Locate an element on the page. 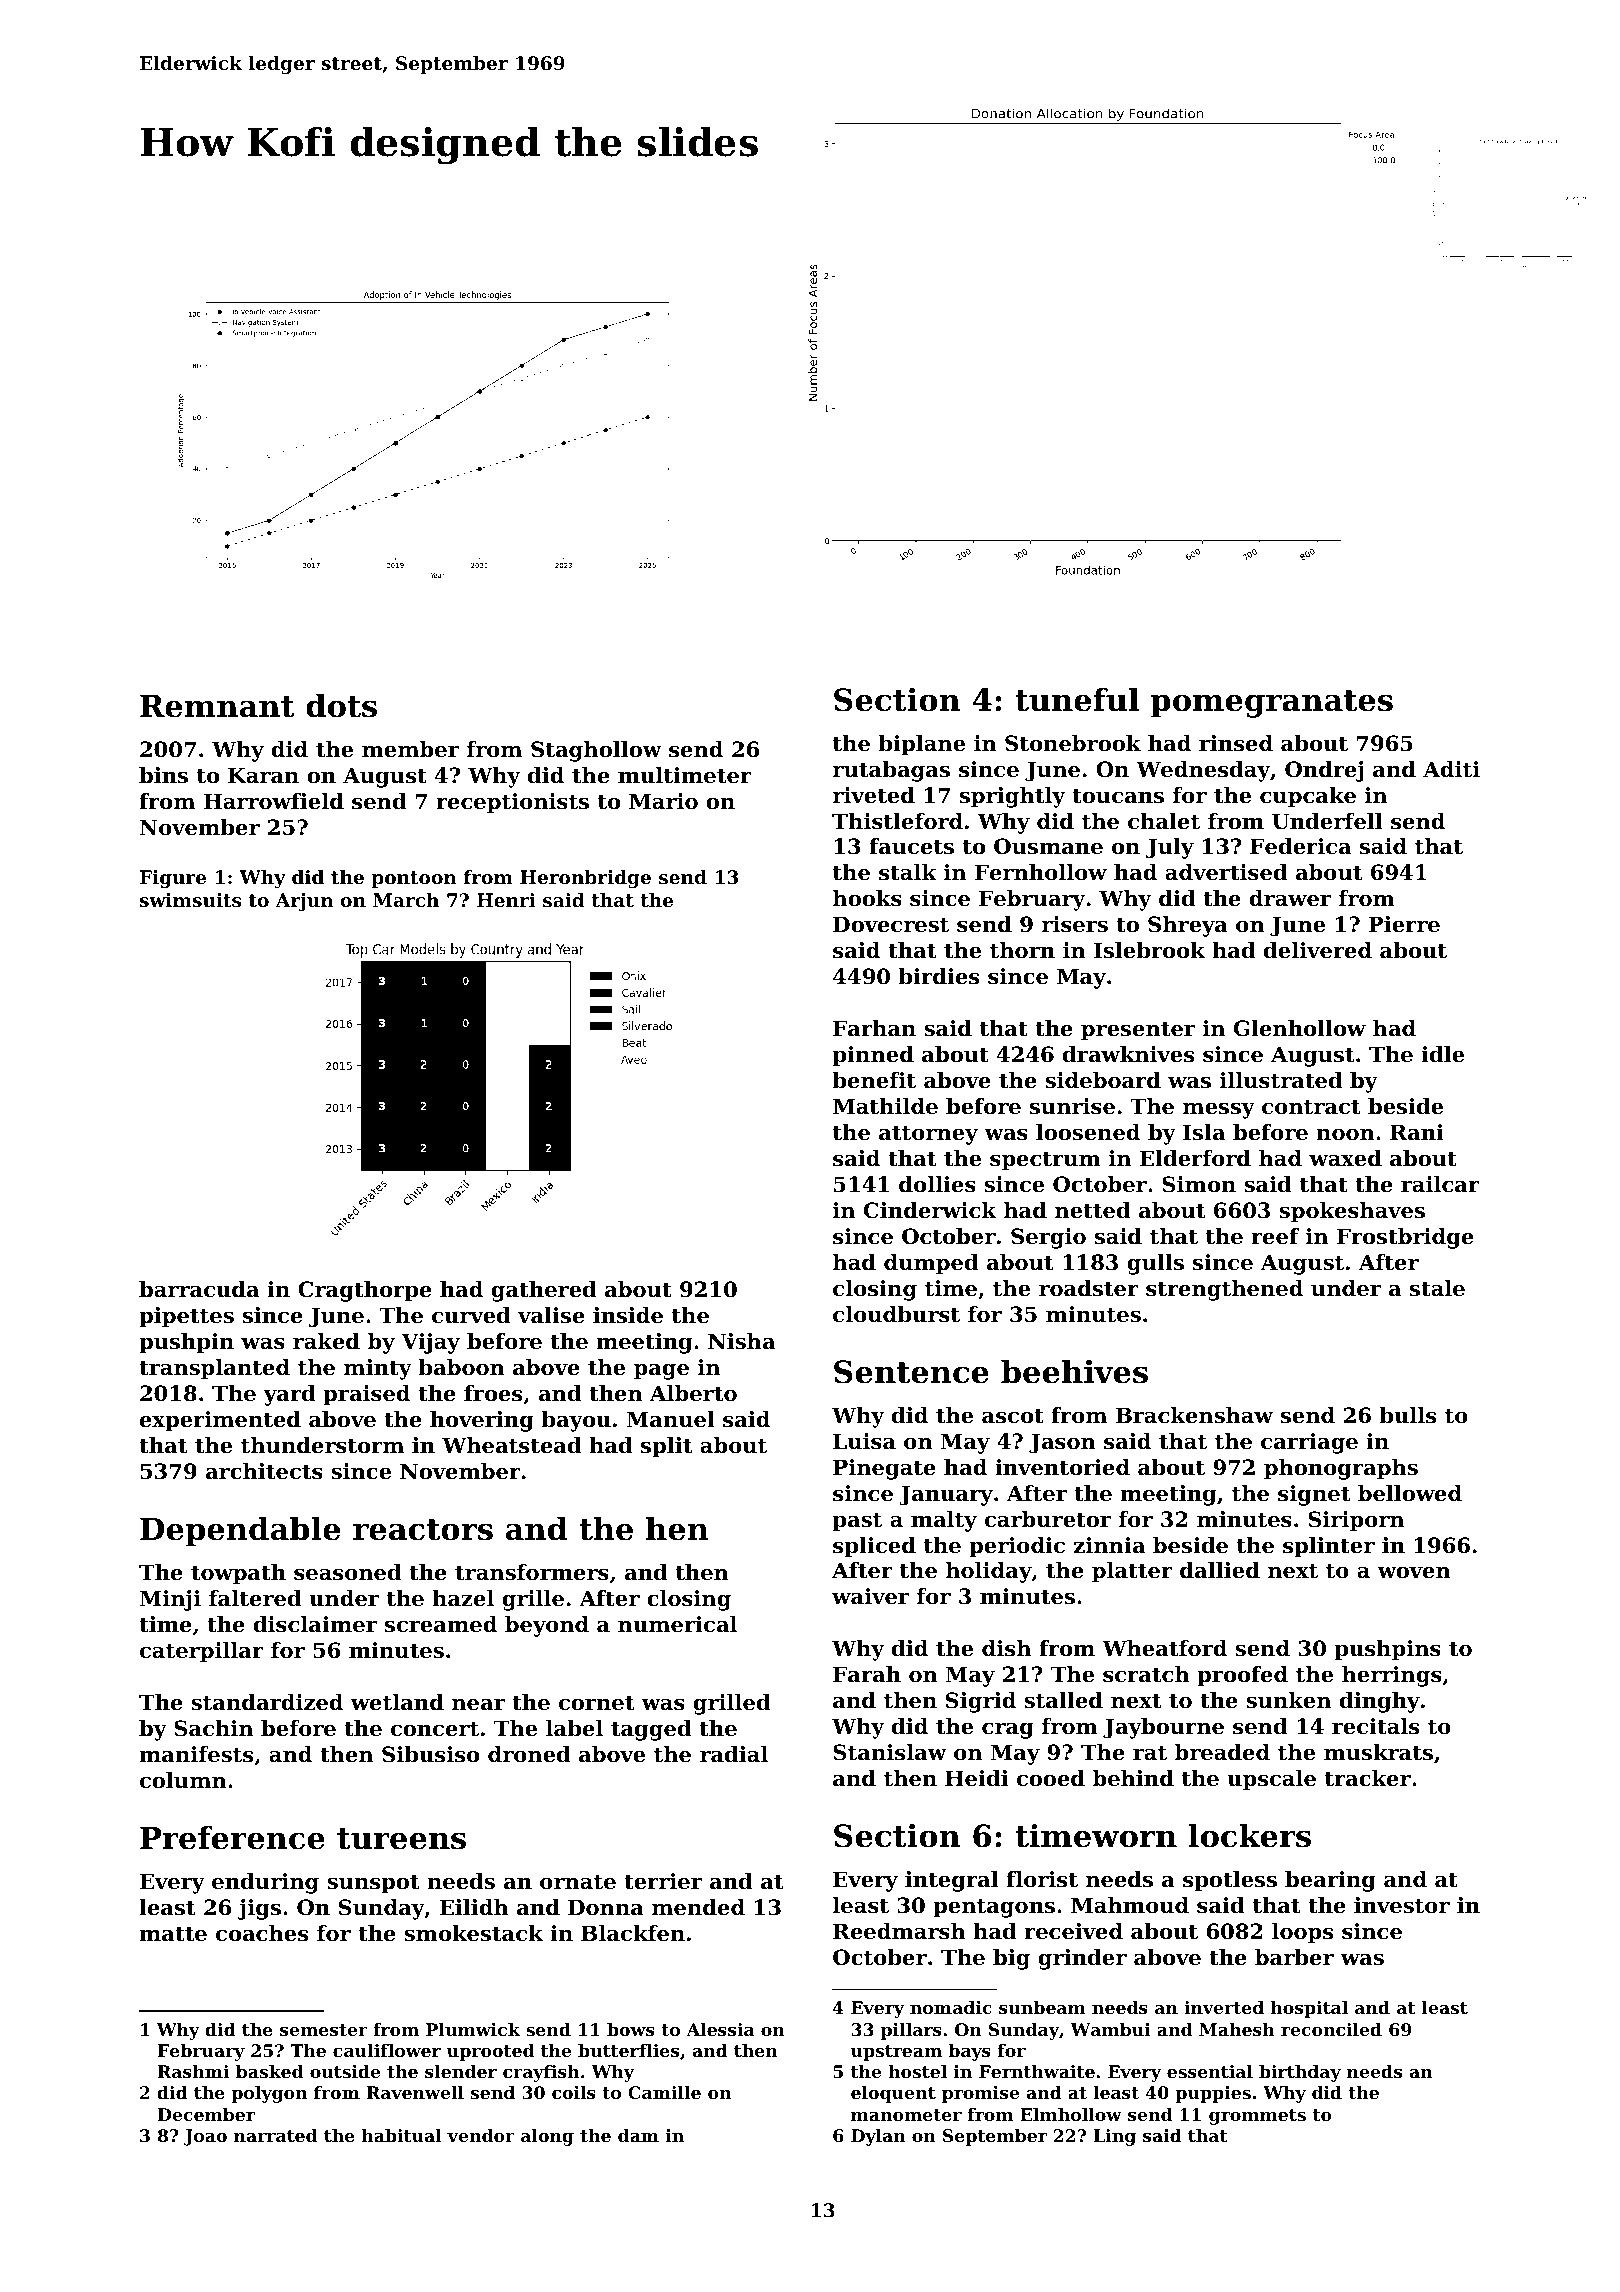 The height and width of the page is (2292, 1620). pomegranates is located at coordinates (1272, 704).
